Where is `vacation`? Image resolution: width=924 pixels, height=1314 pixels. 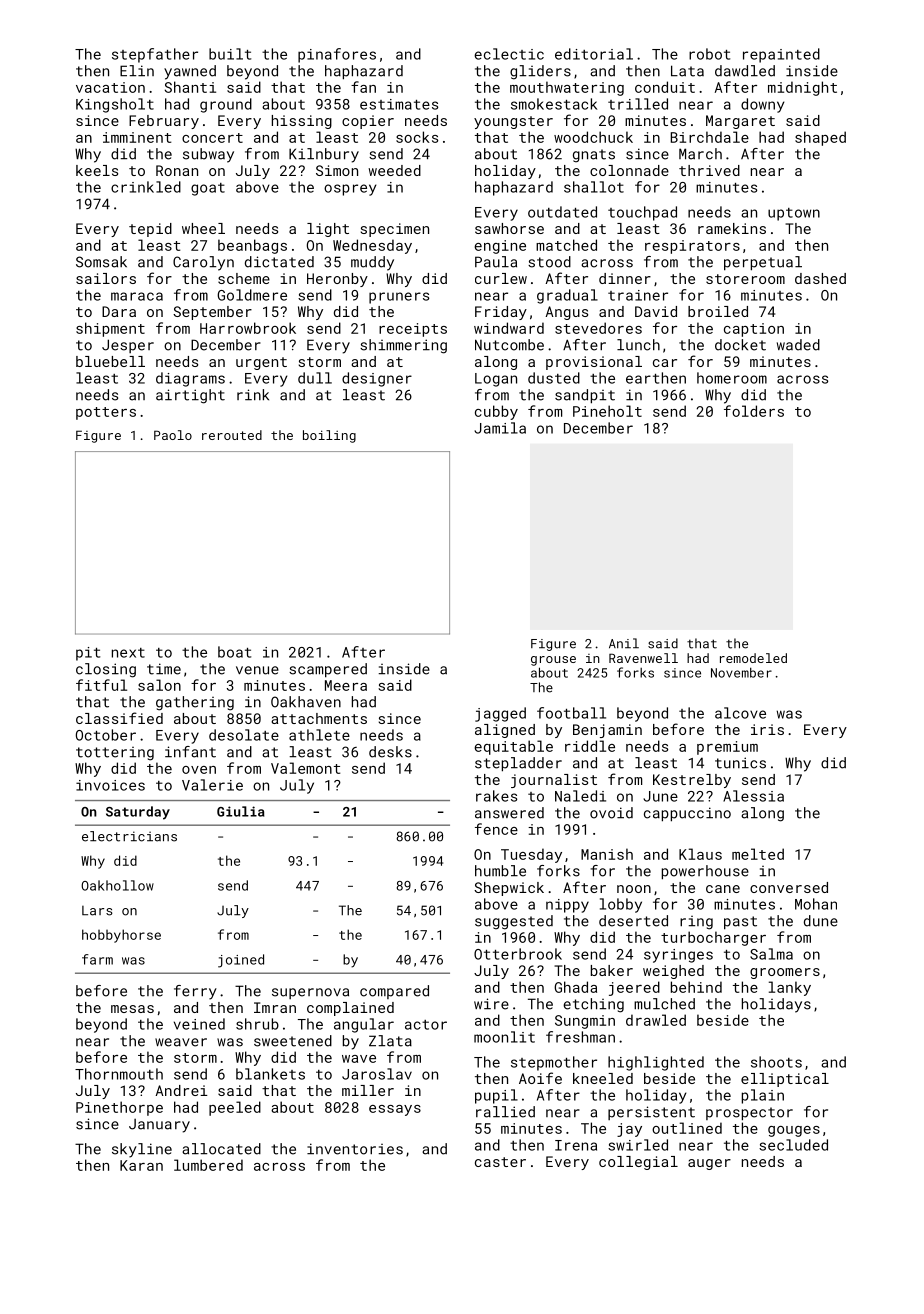
vacation is located at coordinates (110, 87).
